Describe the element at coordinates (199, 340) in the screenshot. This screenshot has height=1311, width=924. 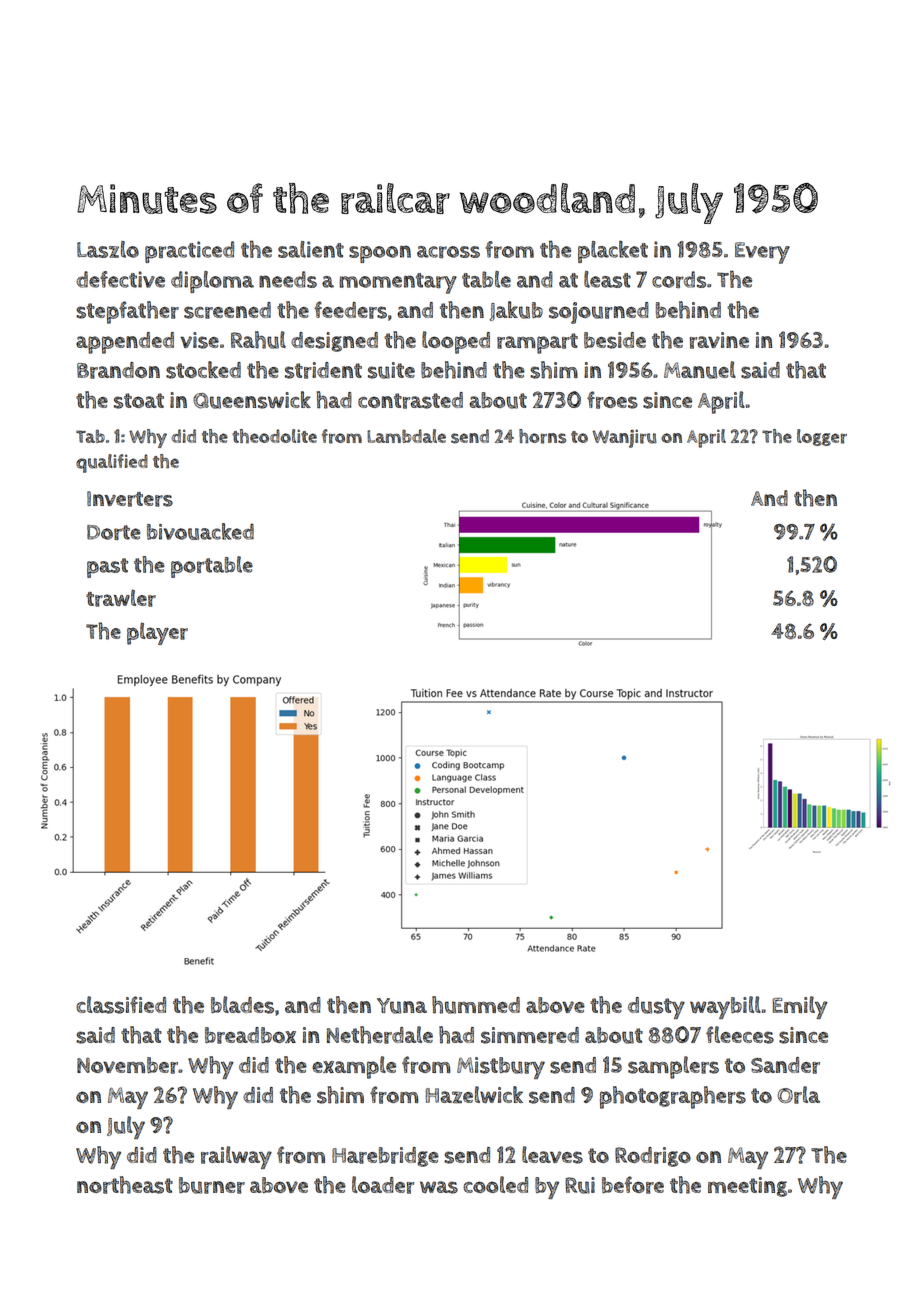
I see `vise` at that location.
